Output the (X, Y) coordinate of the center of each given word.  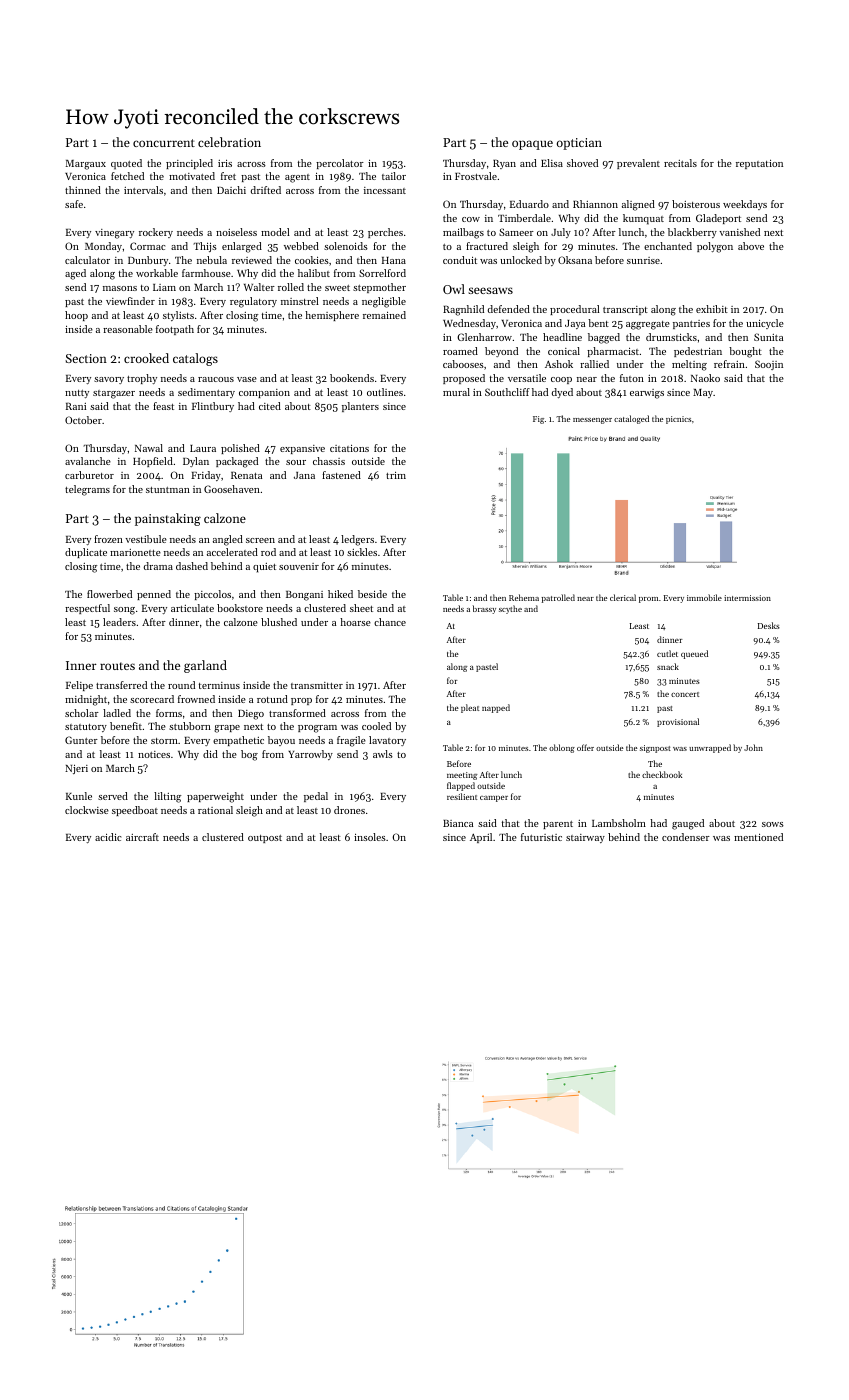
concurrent (164, 143)
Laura (203, 448)
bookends (352, 378)
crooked (146, 358)
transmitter (317, 685)
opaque (532, 145)
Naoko (705, 378)
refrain (729, 364)
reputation (759, 164)
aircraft (142, 837)
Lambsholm (619, 823)
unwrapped (710, 748)
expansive (302, 449)
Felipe (79, 686)
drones (349, 810)
